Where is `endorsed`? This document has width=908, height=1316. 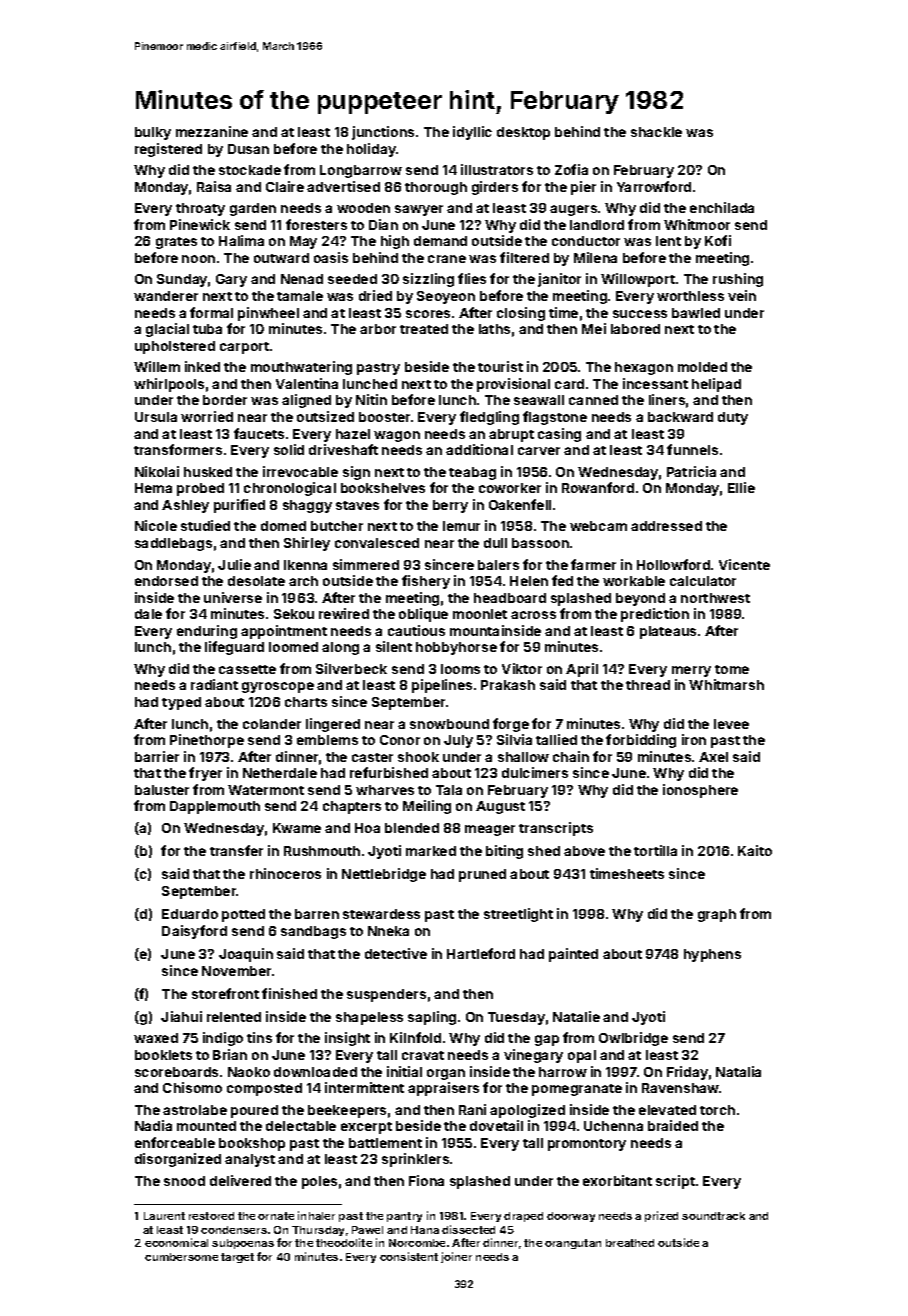
endorsed is located at coordinates (166, 581).
